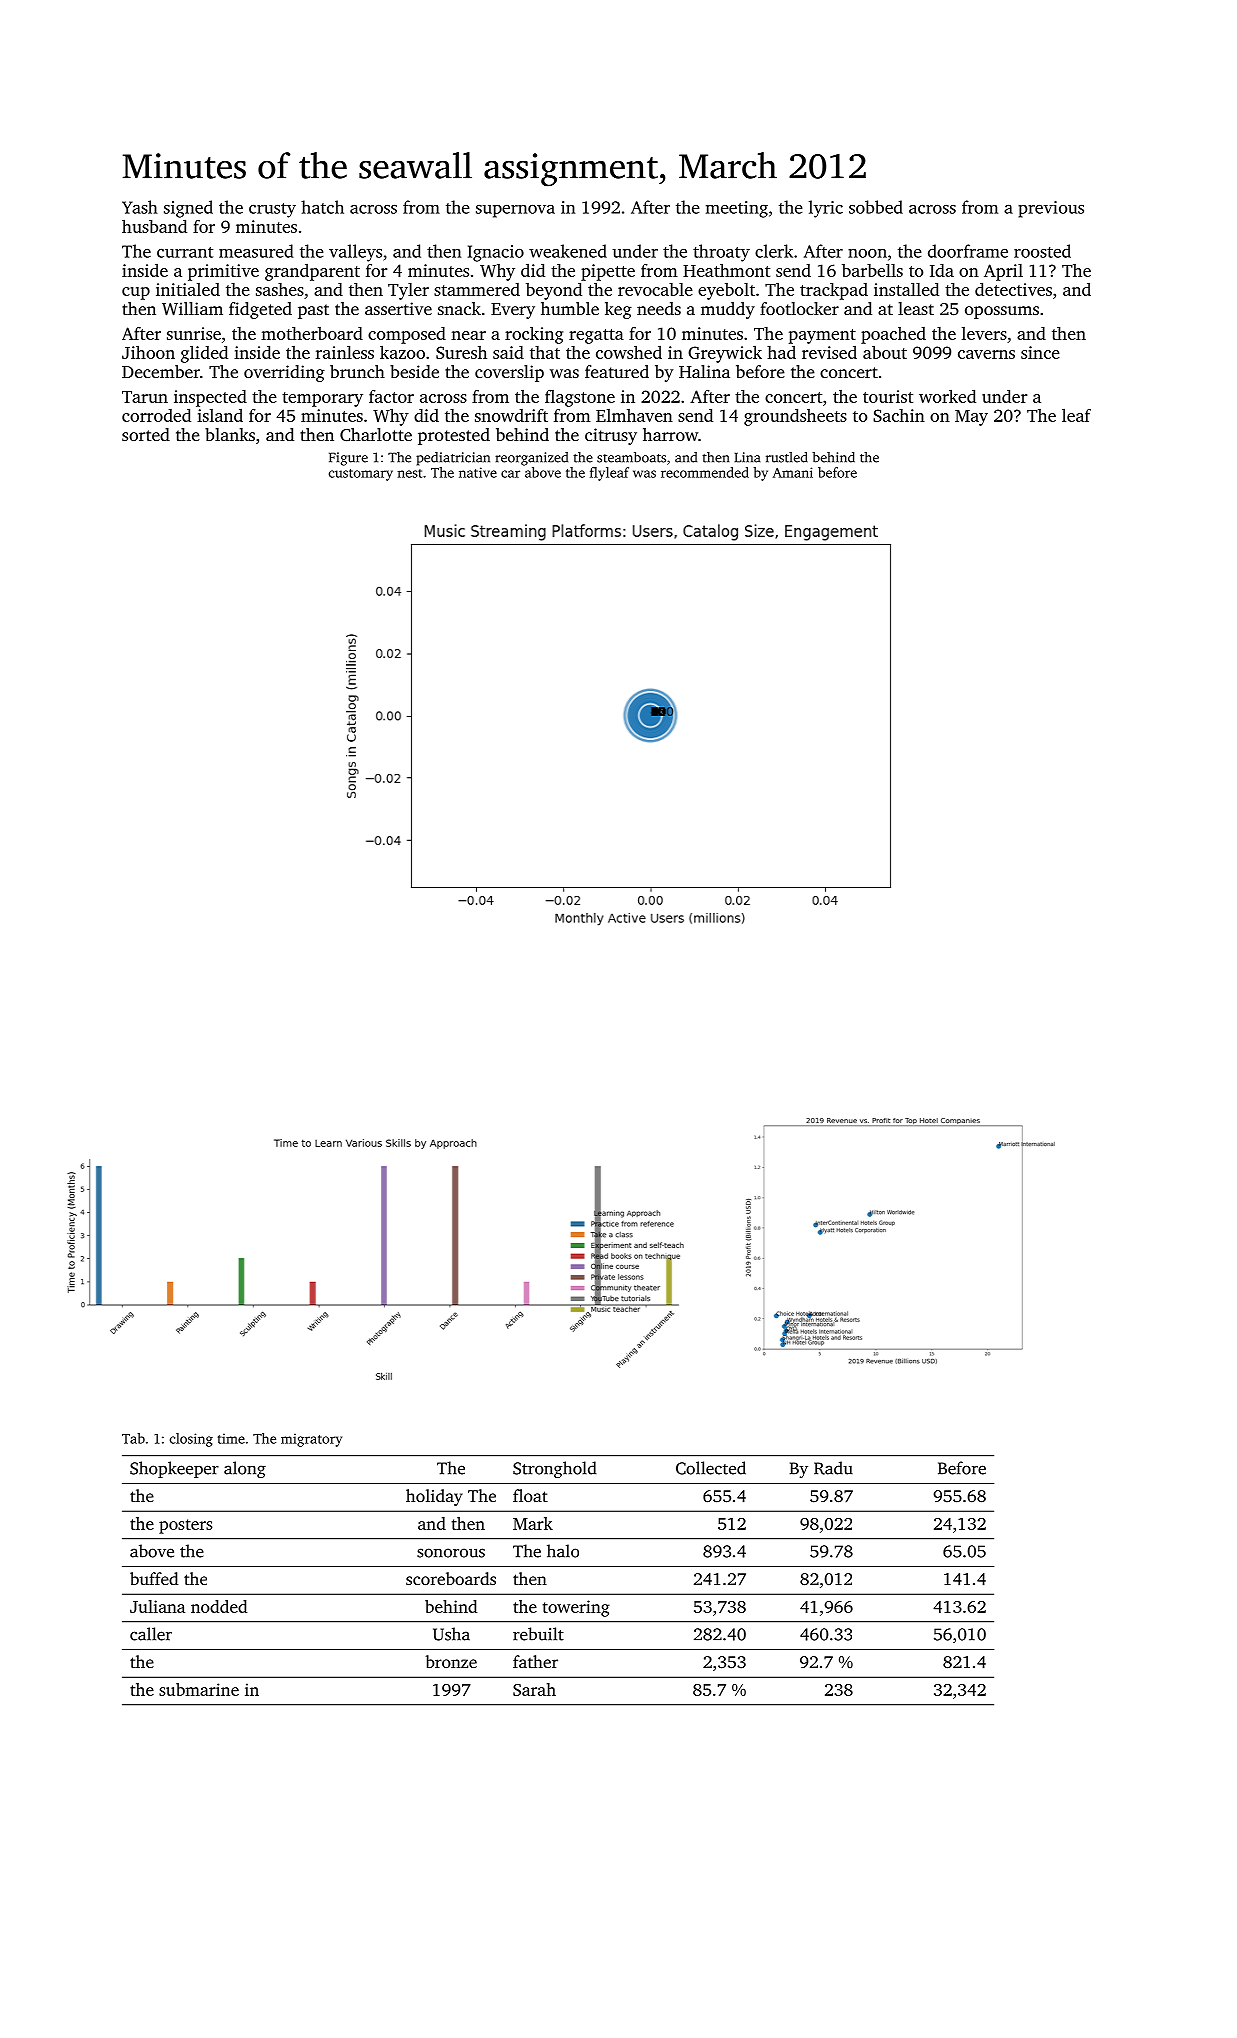  What do you see at coordinates (361, 475) in the document?
I see `customary` at bounding box center [361, 475].
